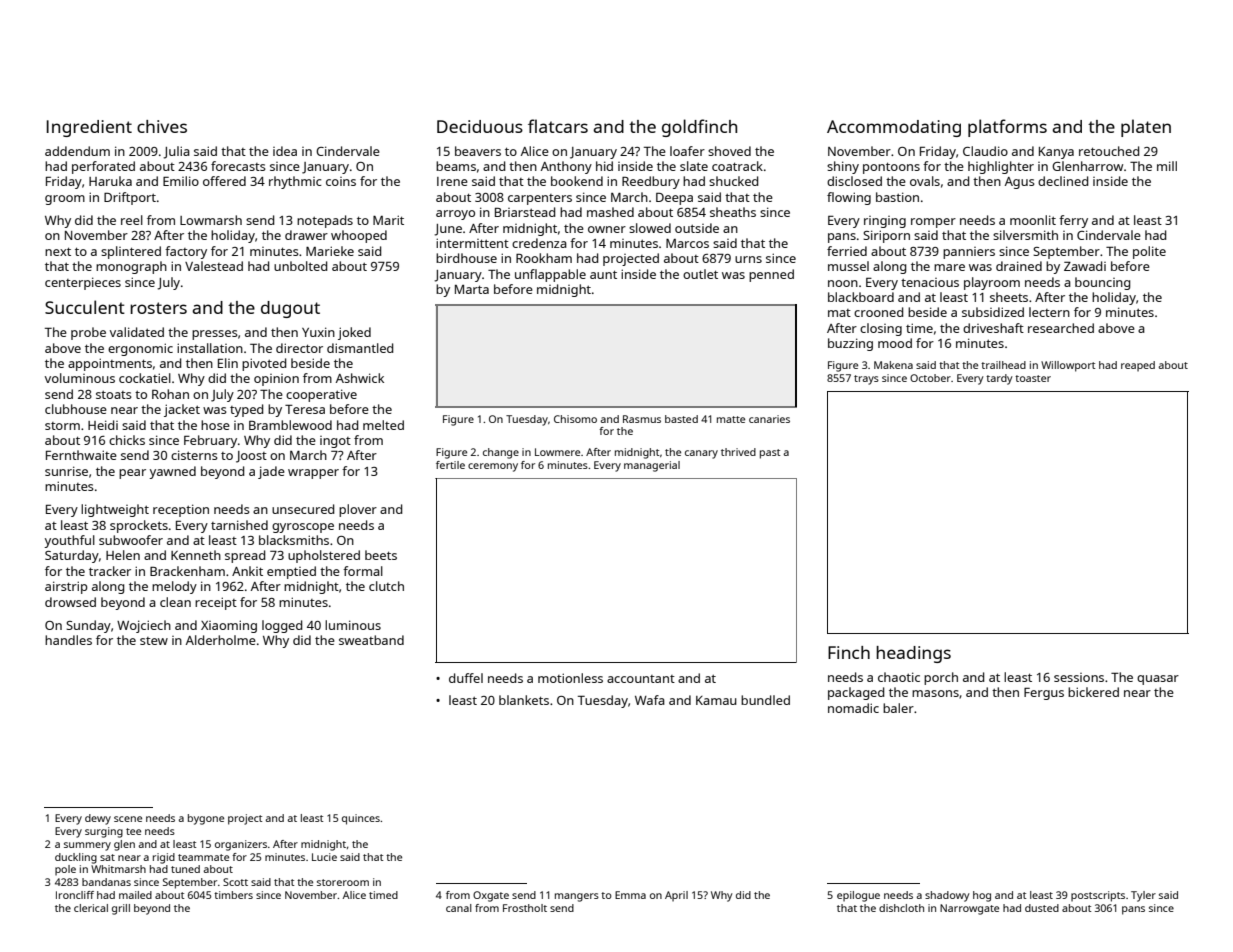 Image resolution: width=1233 pixels, height=952 pixels. What do you see at coordinates (893, 365) in the screenshot?
I see `Makena` at bounding box center [893, 365].
